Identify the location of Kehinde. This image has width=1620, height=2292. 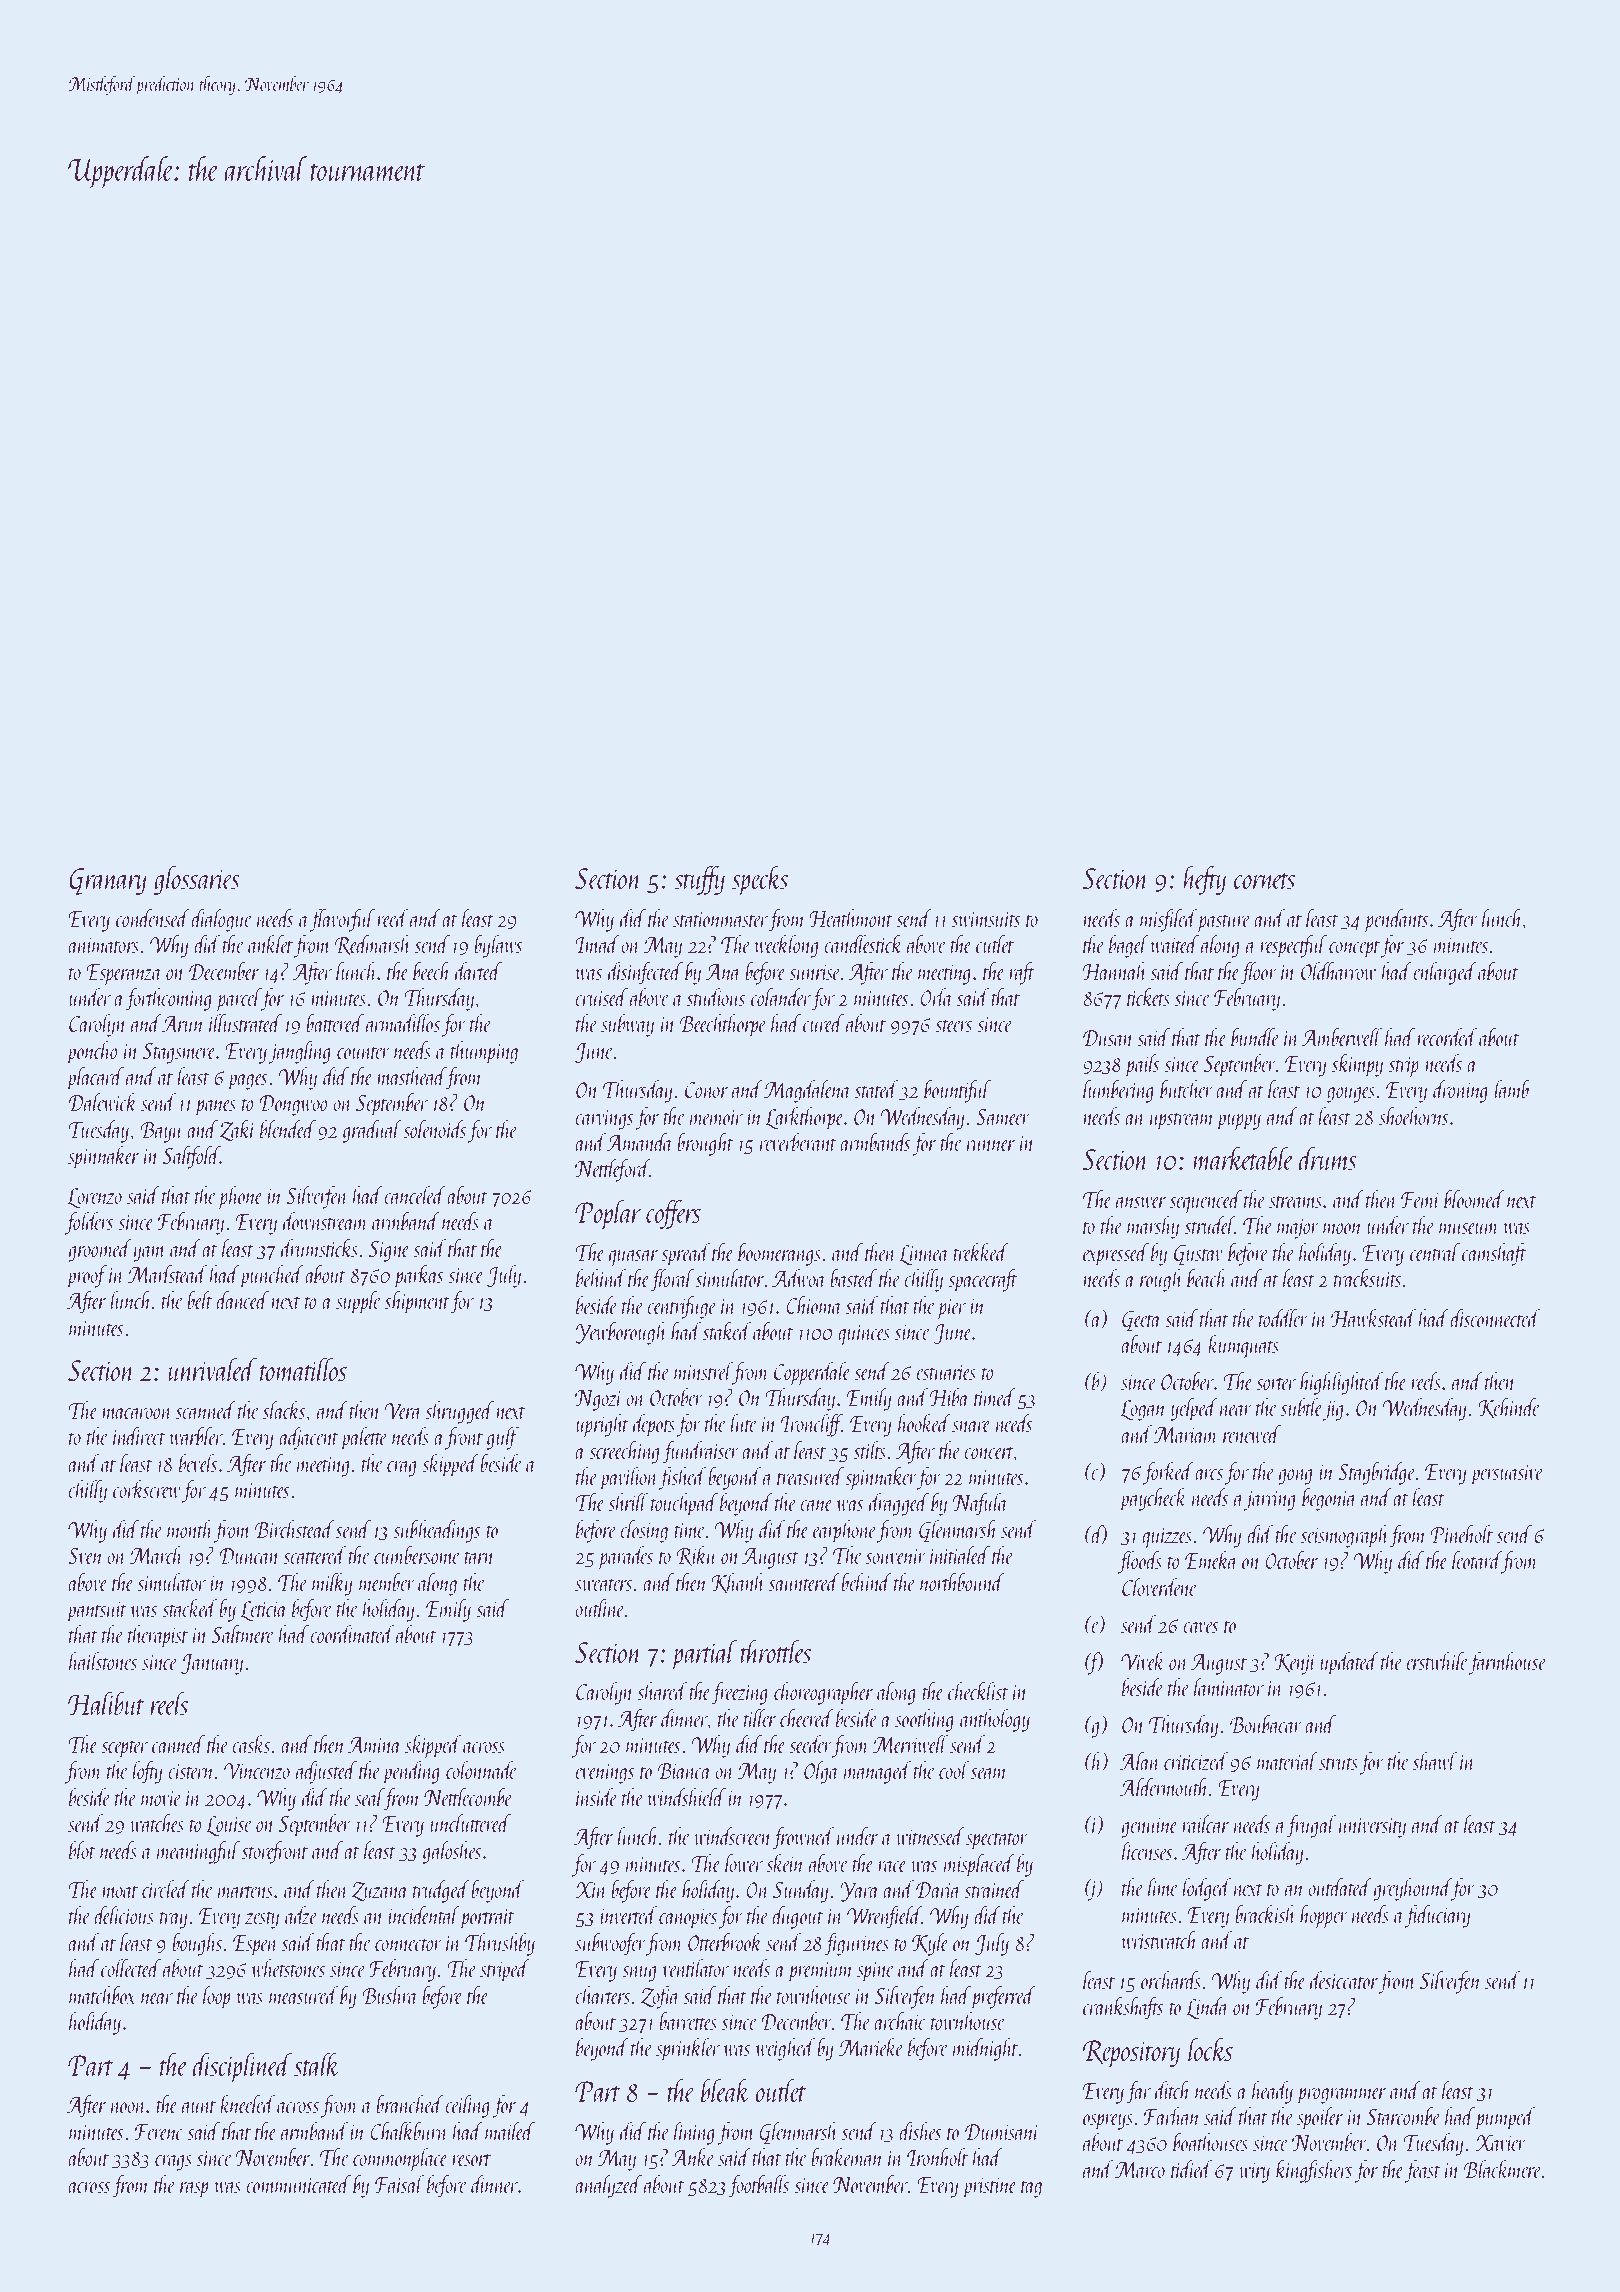
(1509, 1408).
